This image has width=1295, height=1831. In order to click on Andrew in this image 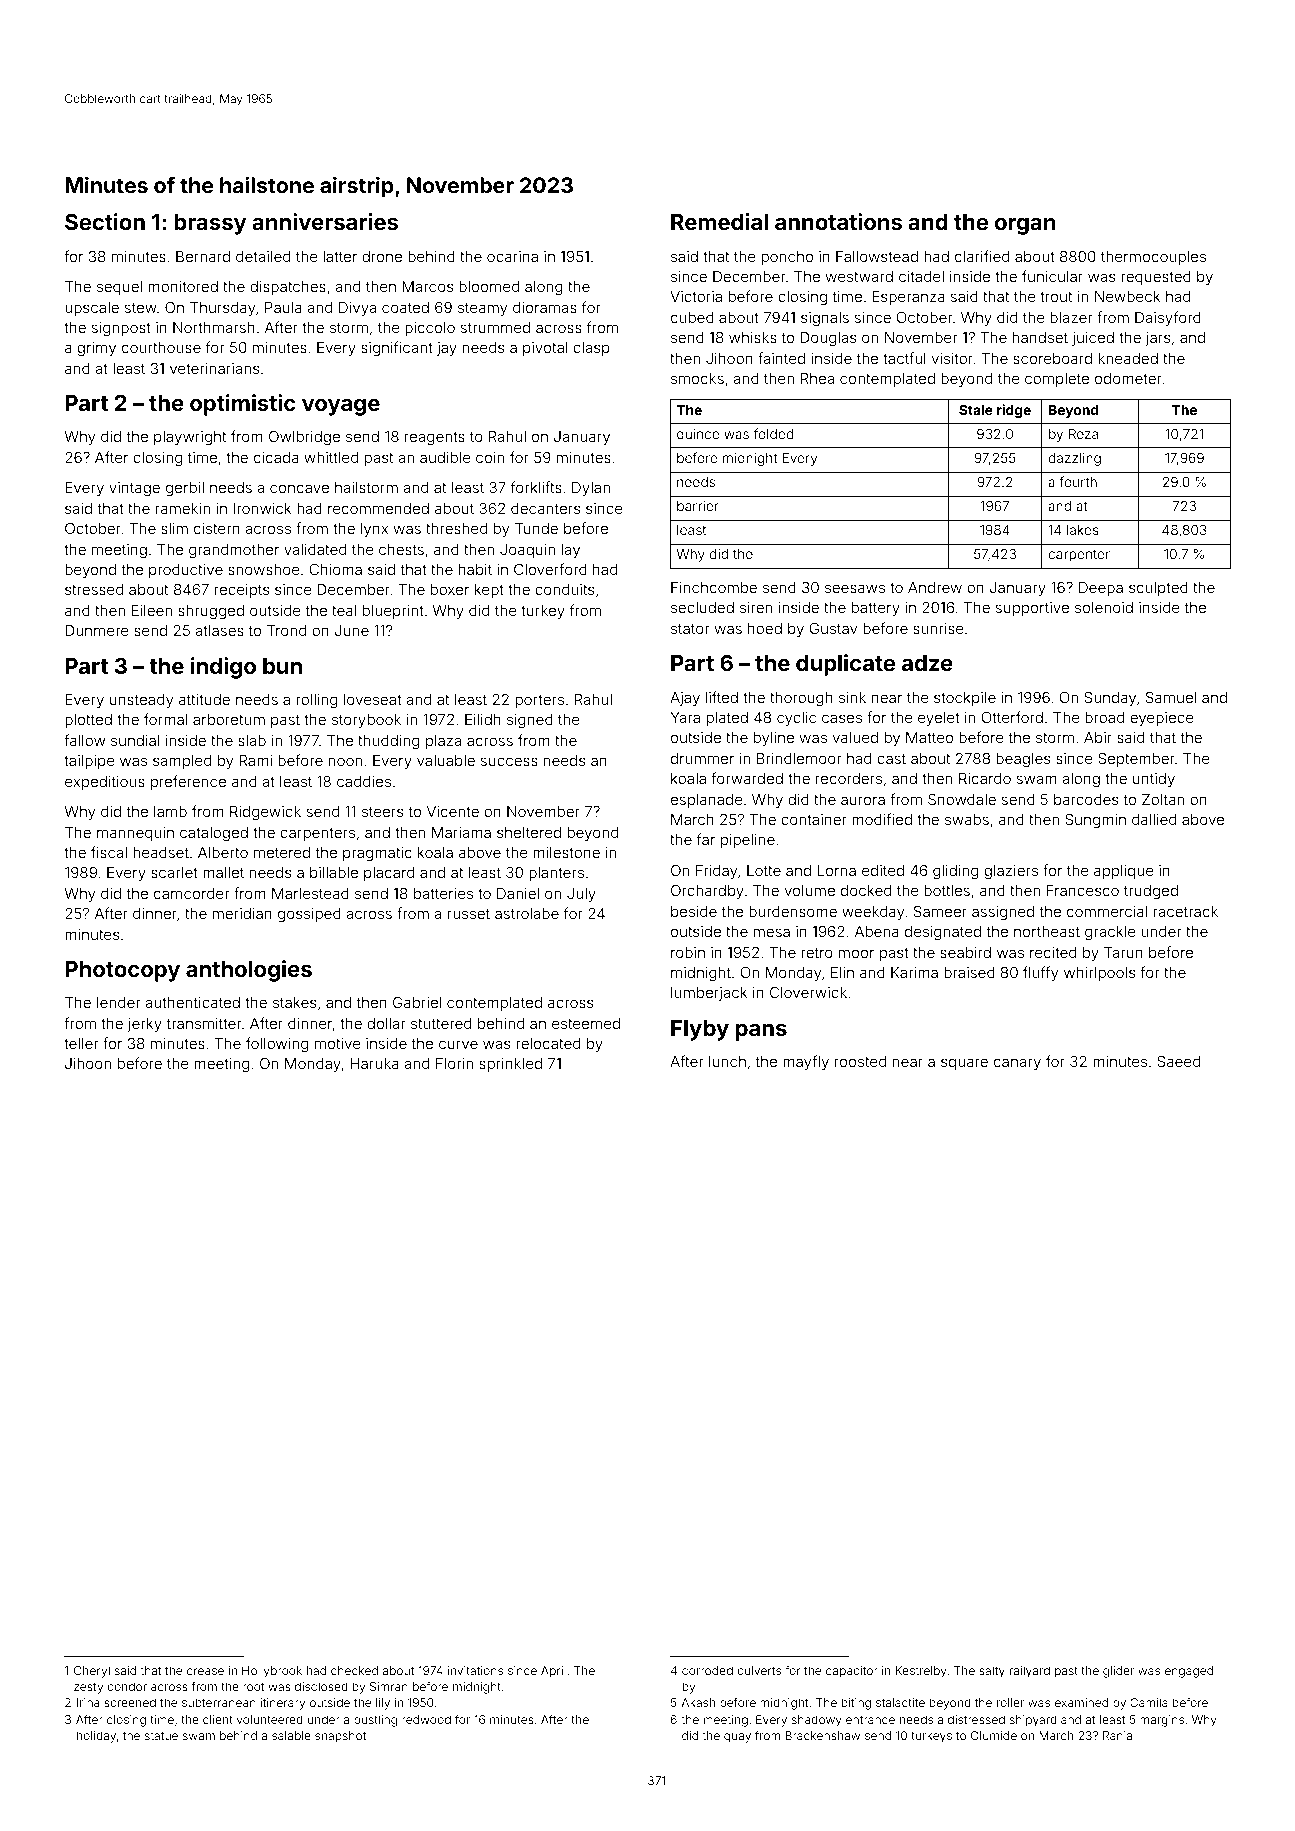, I will do `click(935, 587)`.
